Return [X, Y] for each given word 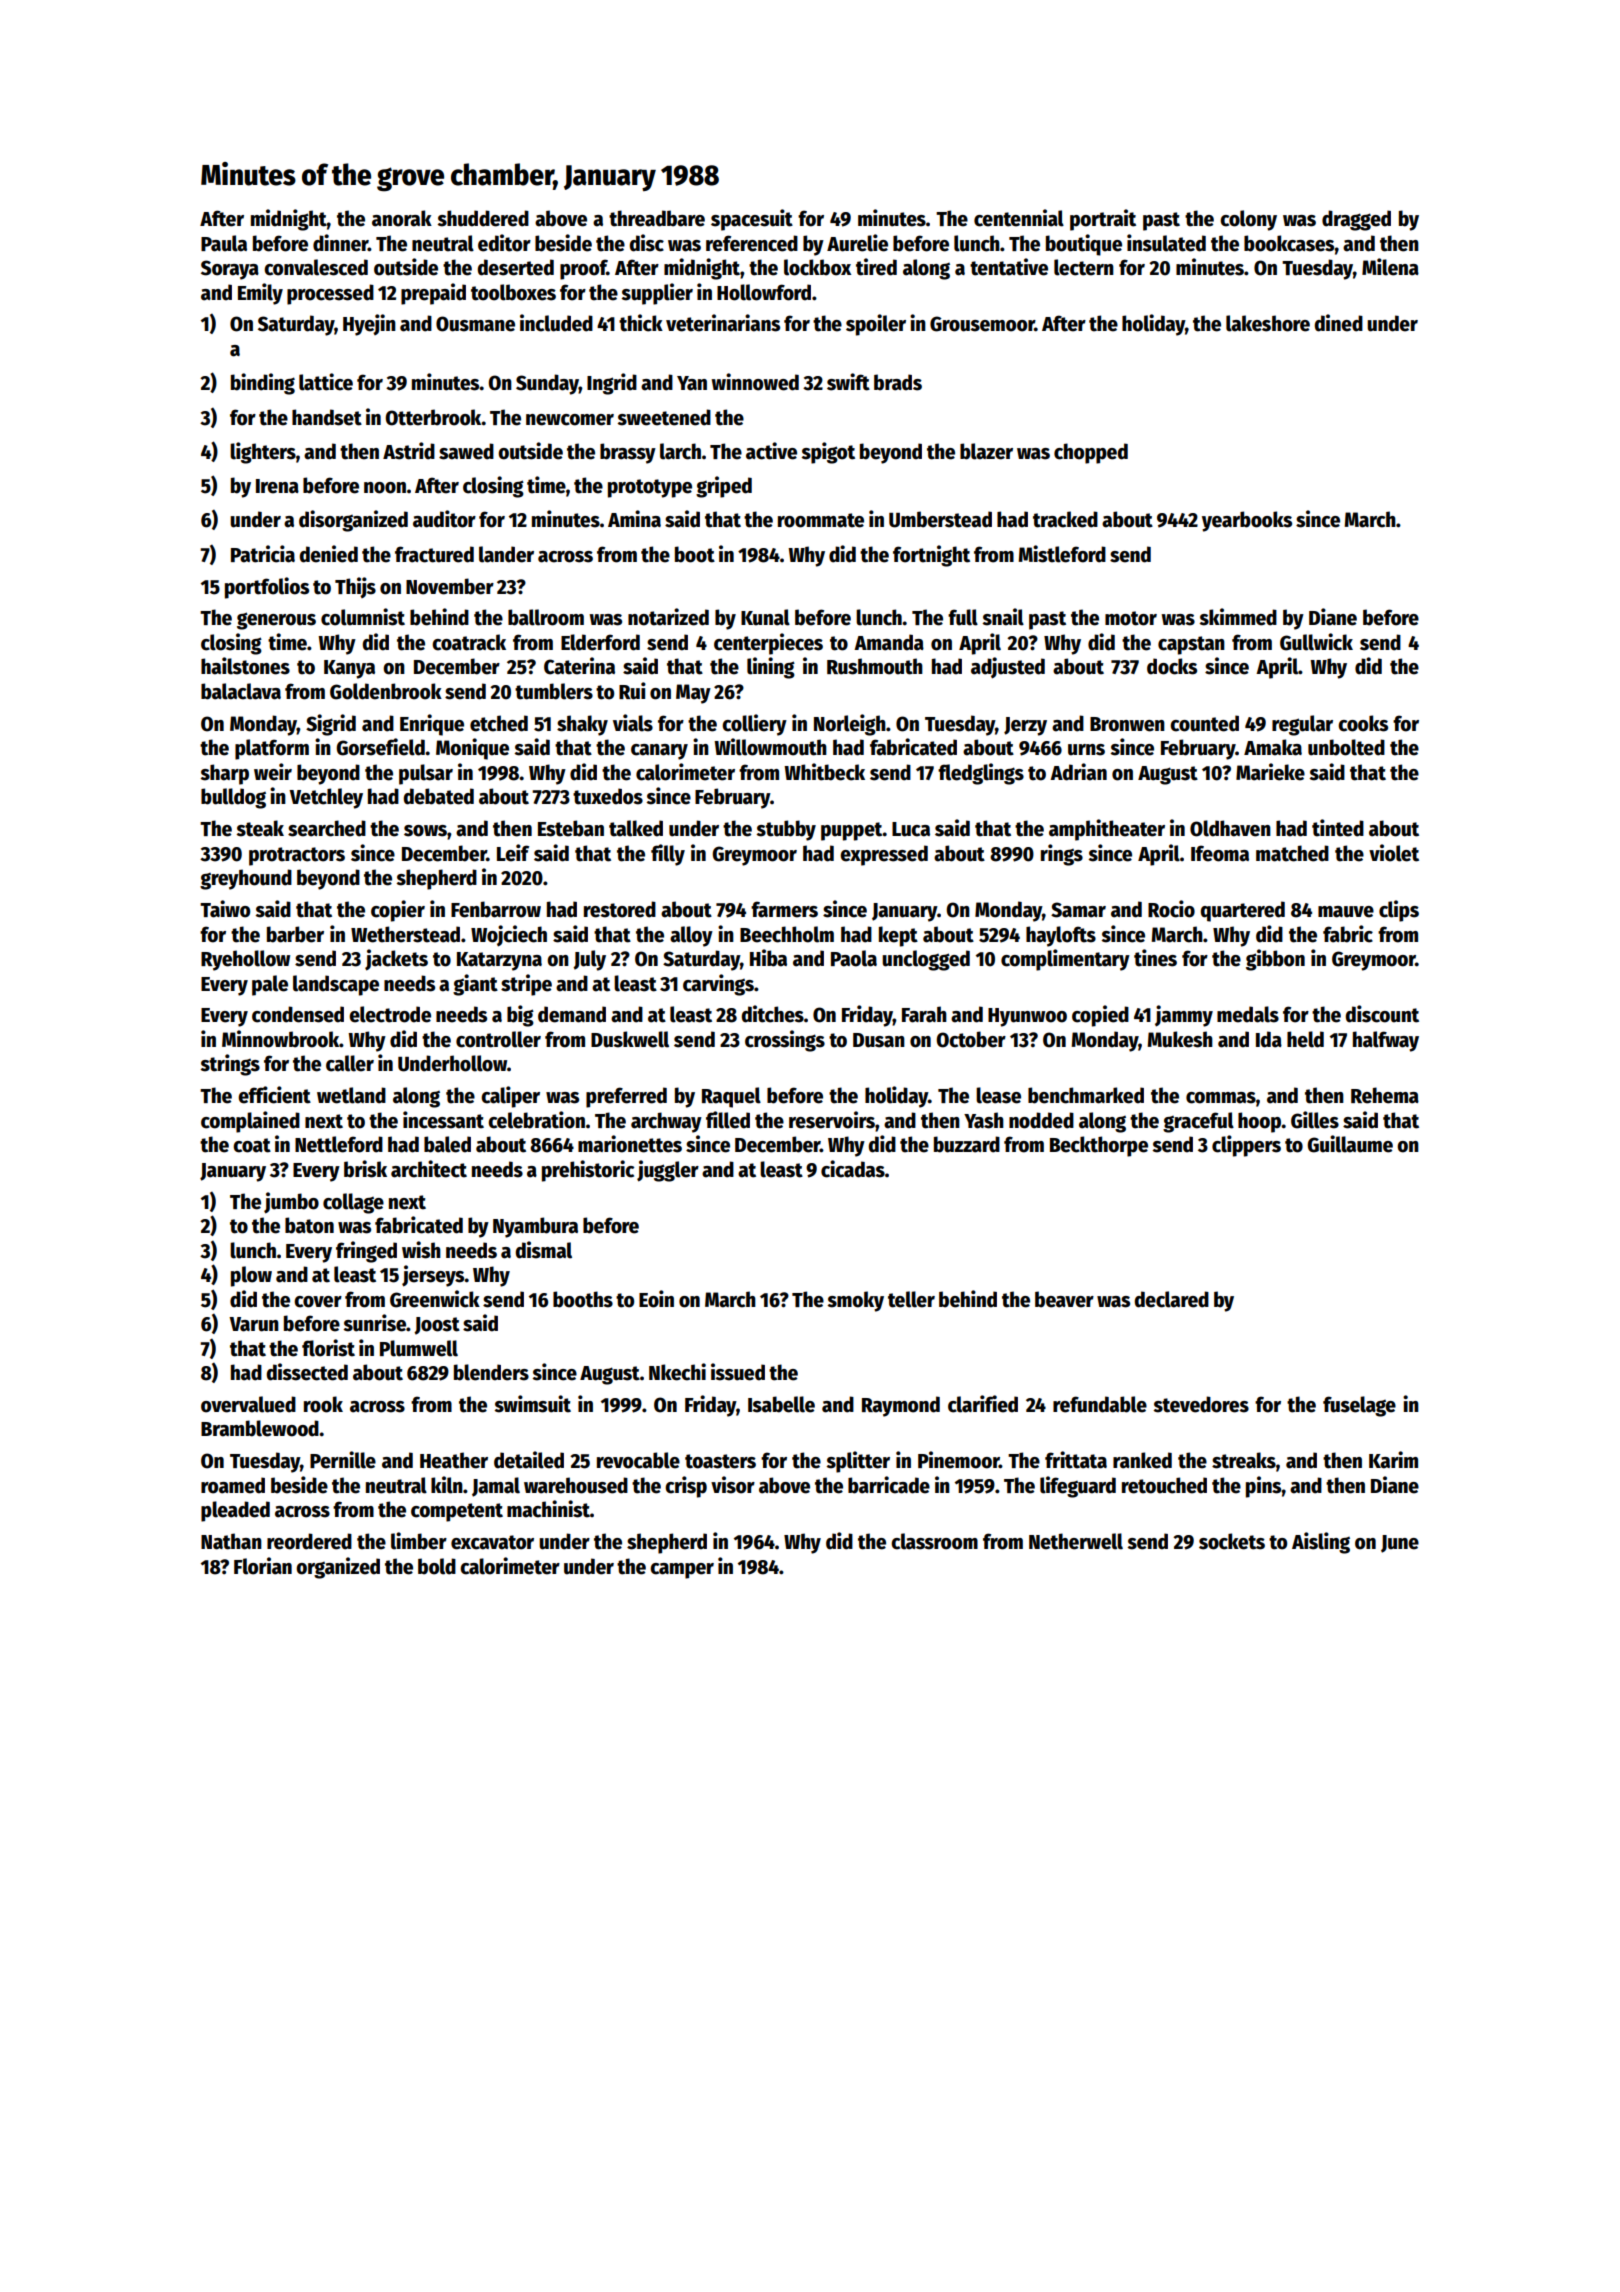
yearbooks [1247, 521]
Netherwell [1076, 1541]
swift [848, 382]
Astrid [409, 451]
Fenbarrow [496, 909]
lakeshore [1268, 323]
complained [250, 1122]
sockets [1232, 1541]
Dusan [879, 1040]
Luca [911, 829]
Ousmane [475, 324]
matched [1292, 853]
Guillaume [1350, 1144]
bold [437, 1566]
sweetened [664, 417]
